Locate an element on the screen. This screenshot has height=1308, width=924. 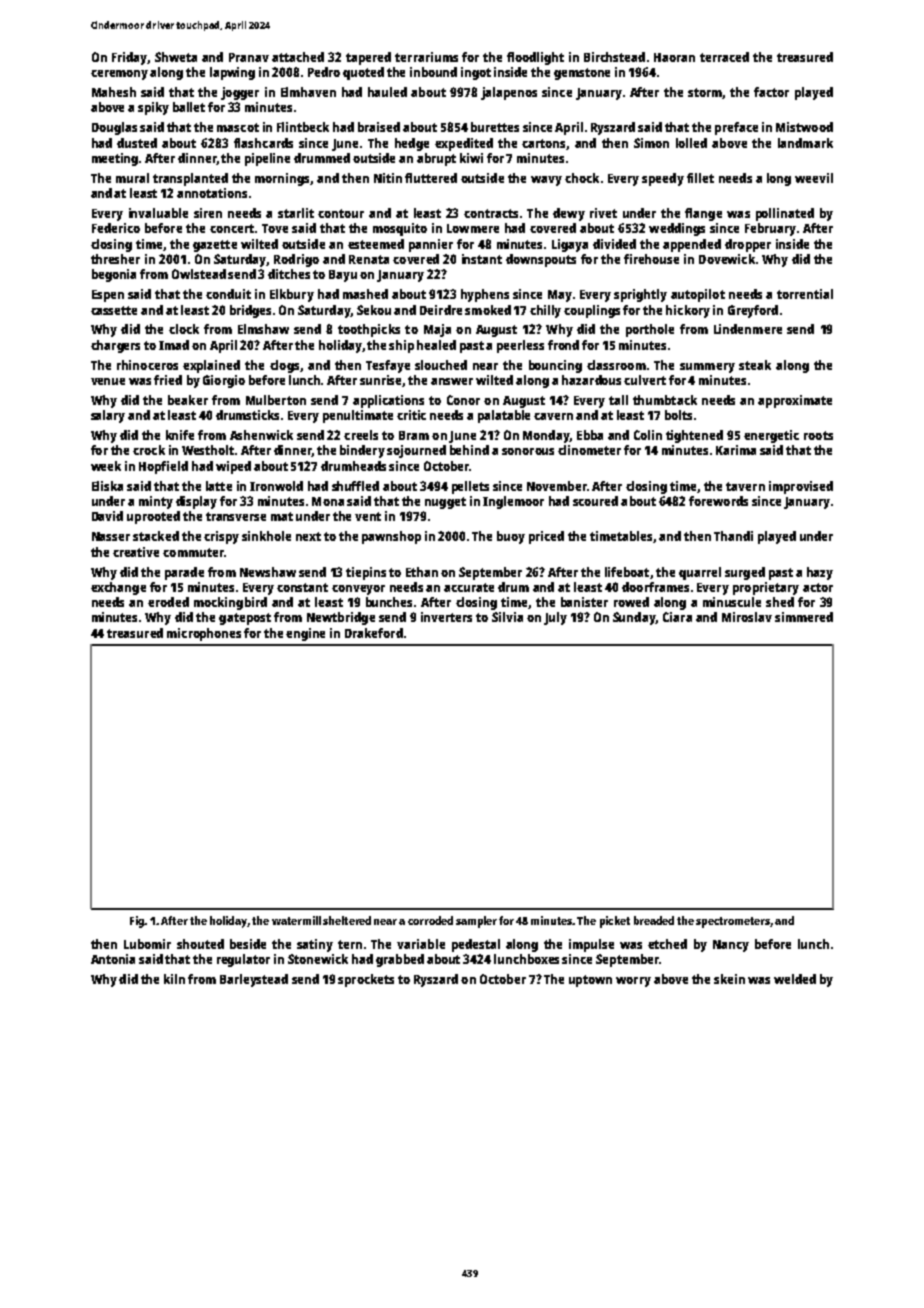
tavern is located at coordinates (745, 486).
